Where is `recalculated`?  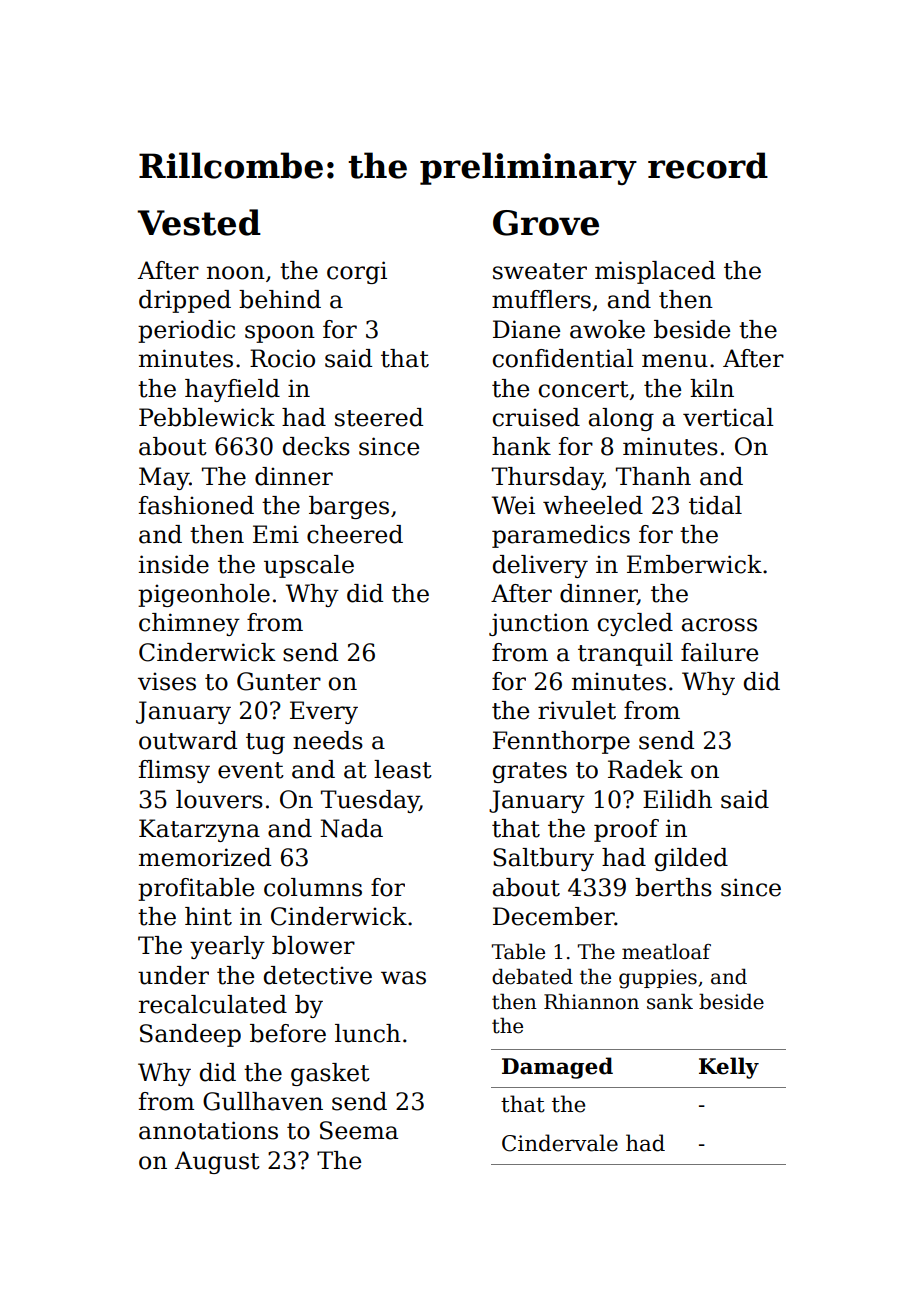 recalculated is located at coordinates (213, 1004).
